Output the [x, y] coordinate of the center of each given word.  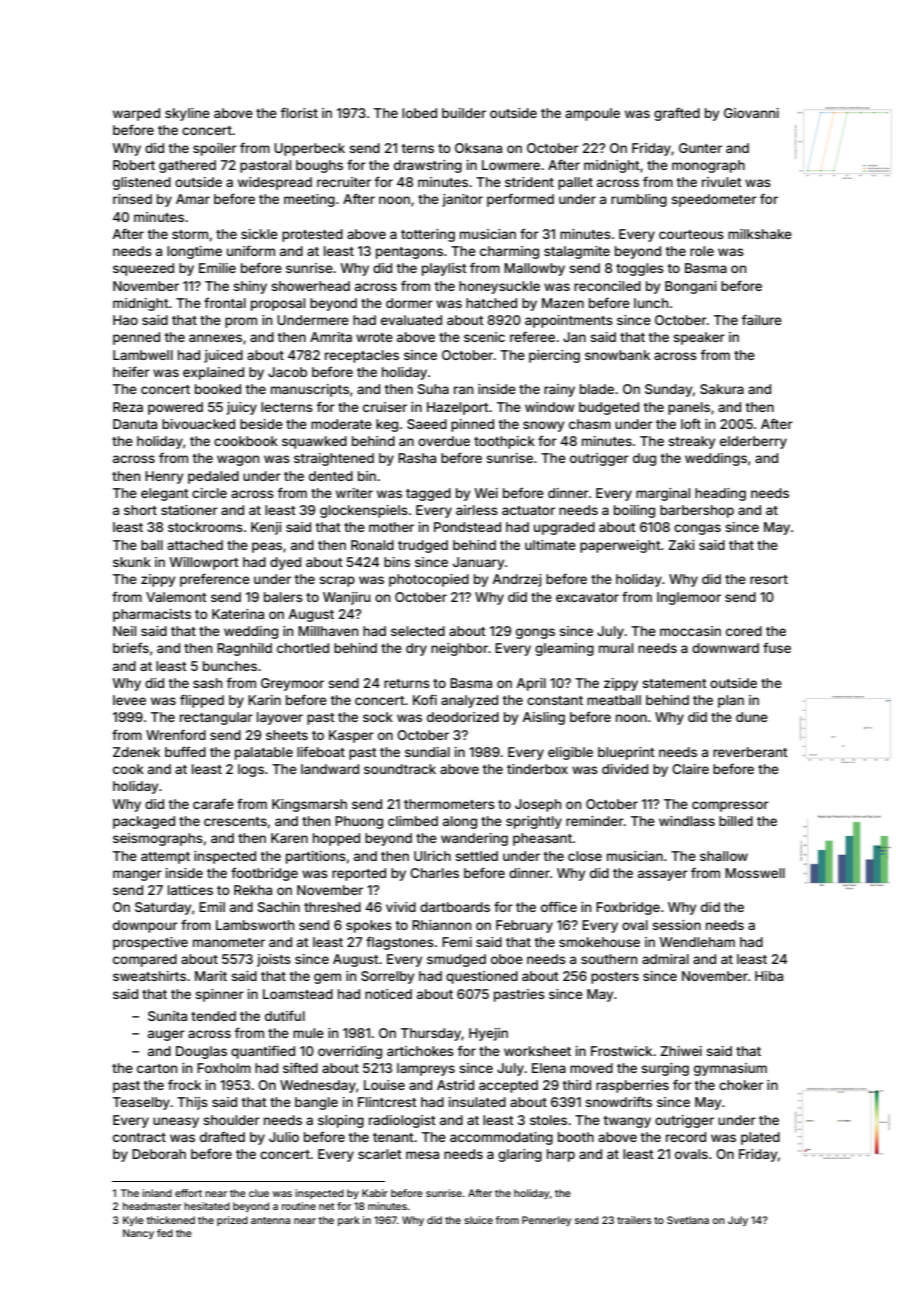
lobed [419, 113]
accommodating [501, 1138]
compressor [730, 806]
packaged [144, 822]
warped [136, 114]
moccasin [690, 631]
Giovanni [751, 113]
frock [184, 1085]
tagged [428, 494]
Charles [434, 873]
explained [213, 373]
